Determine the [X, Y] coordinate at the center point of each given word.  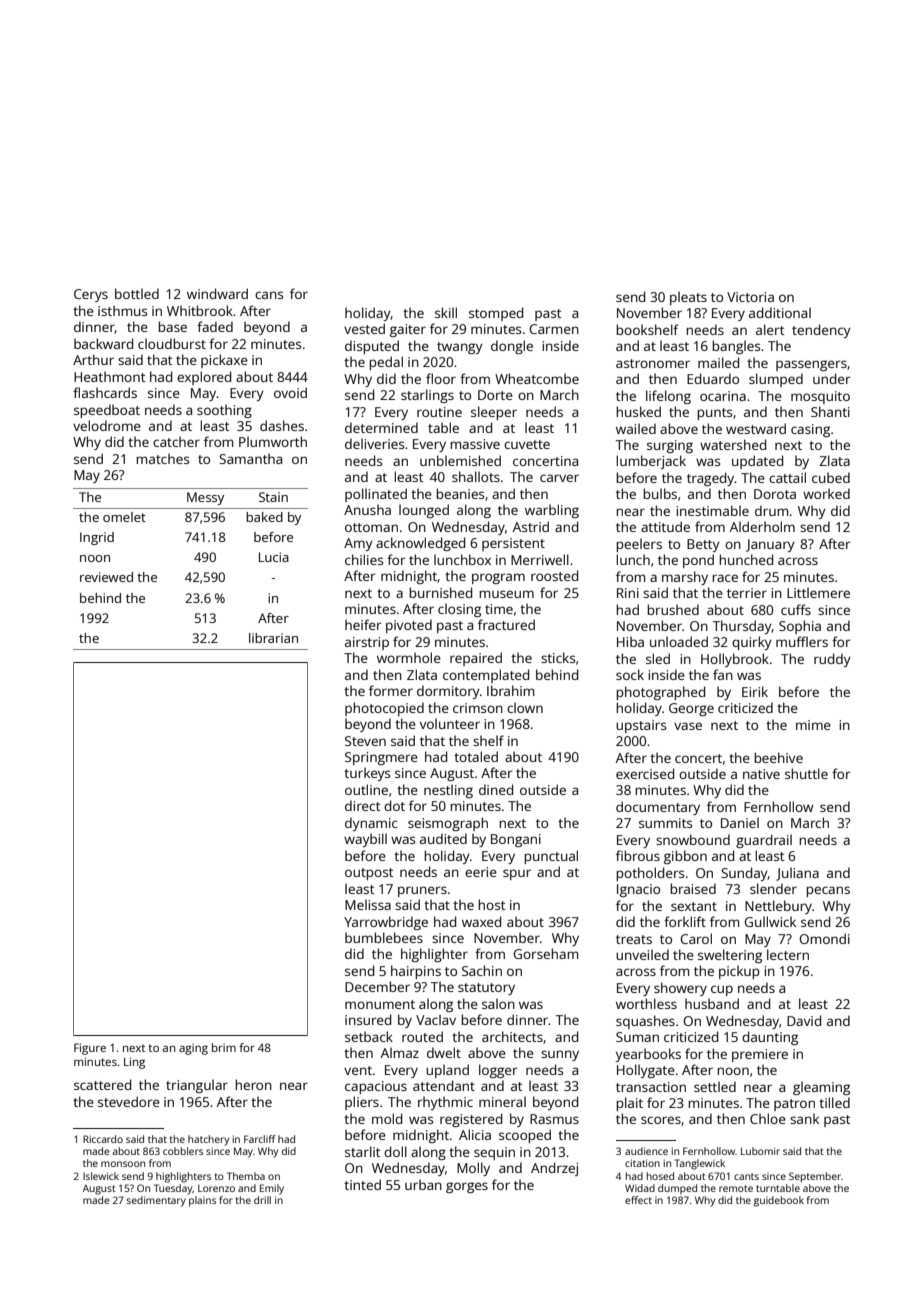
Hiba [630, 641]
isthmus [122, 310]
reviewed [106, 577]
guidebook [779, 1201]
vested [364, 328]
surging [670, 446]
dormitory [448, 692]
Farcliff [260, 1139]
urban [423, 1184]
